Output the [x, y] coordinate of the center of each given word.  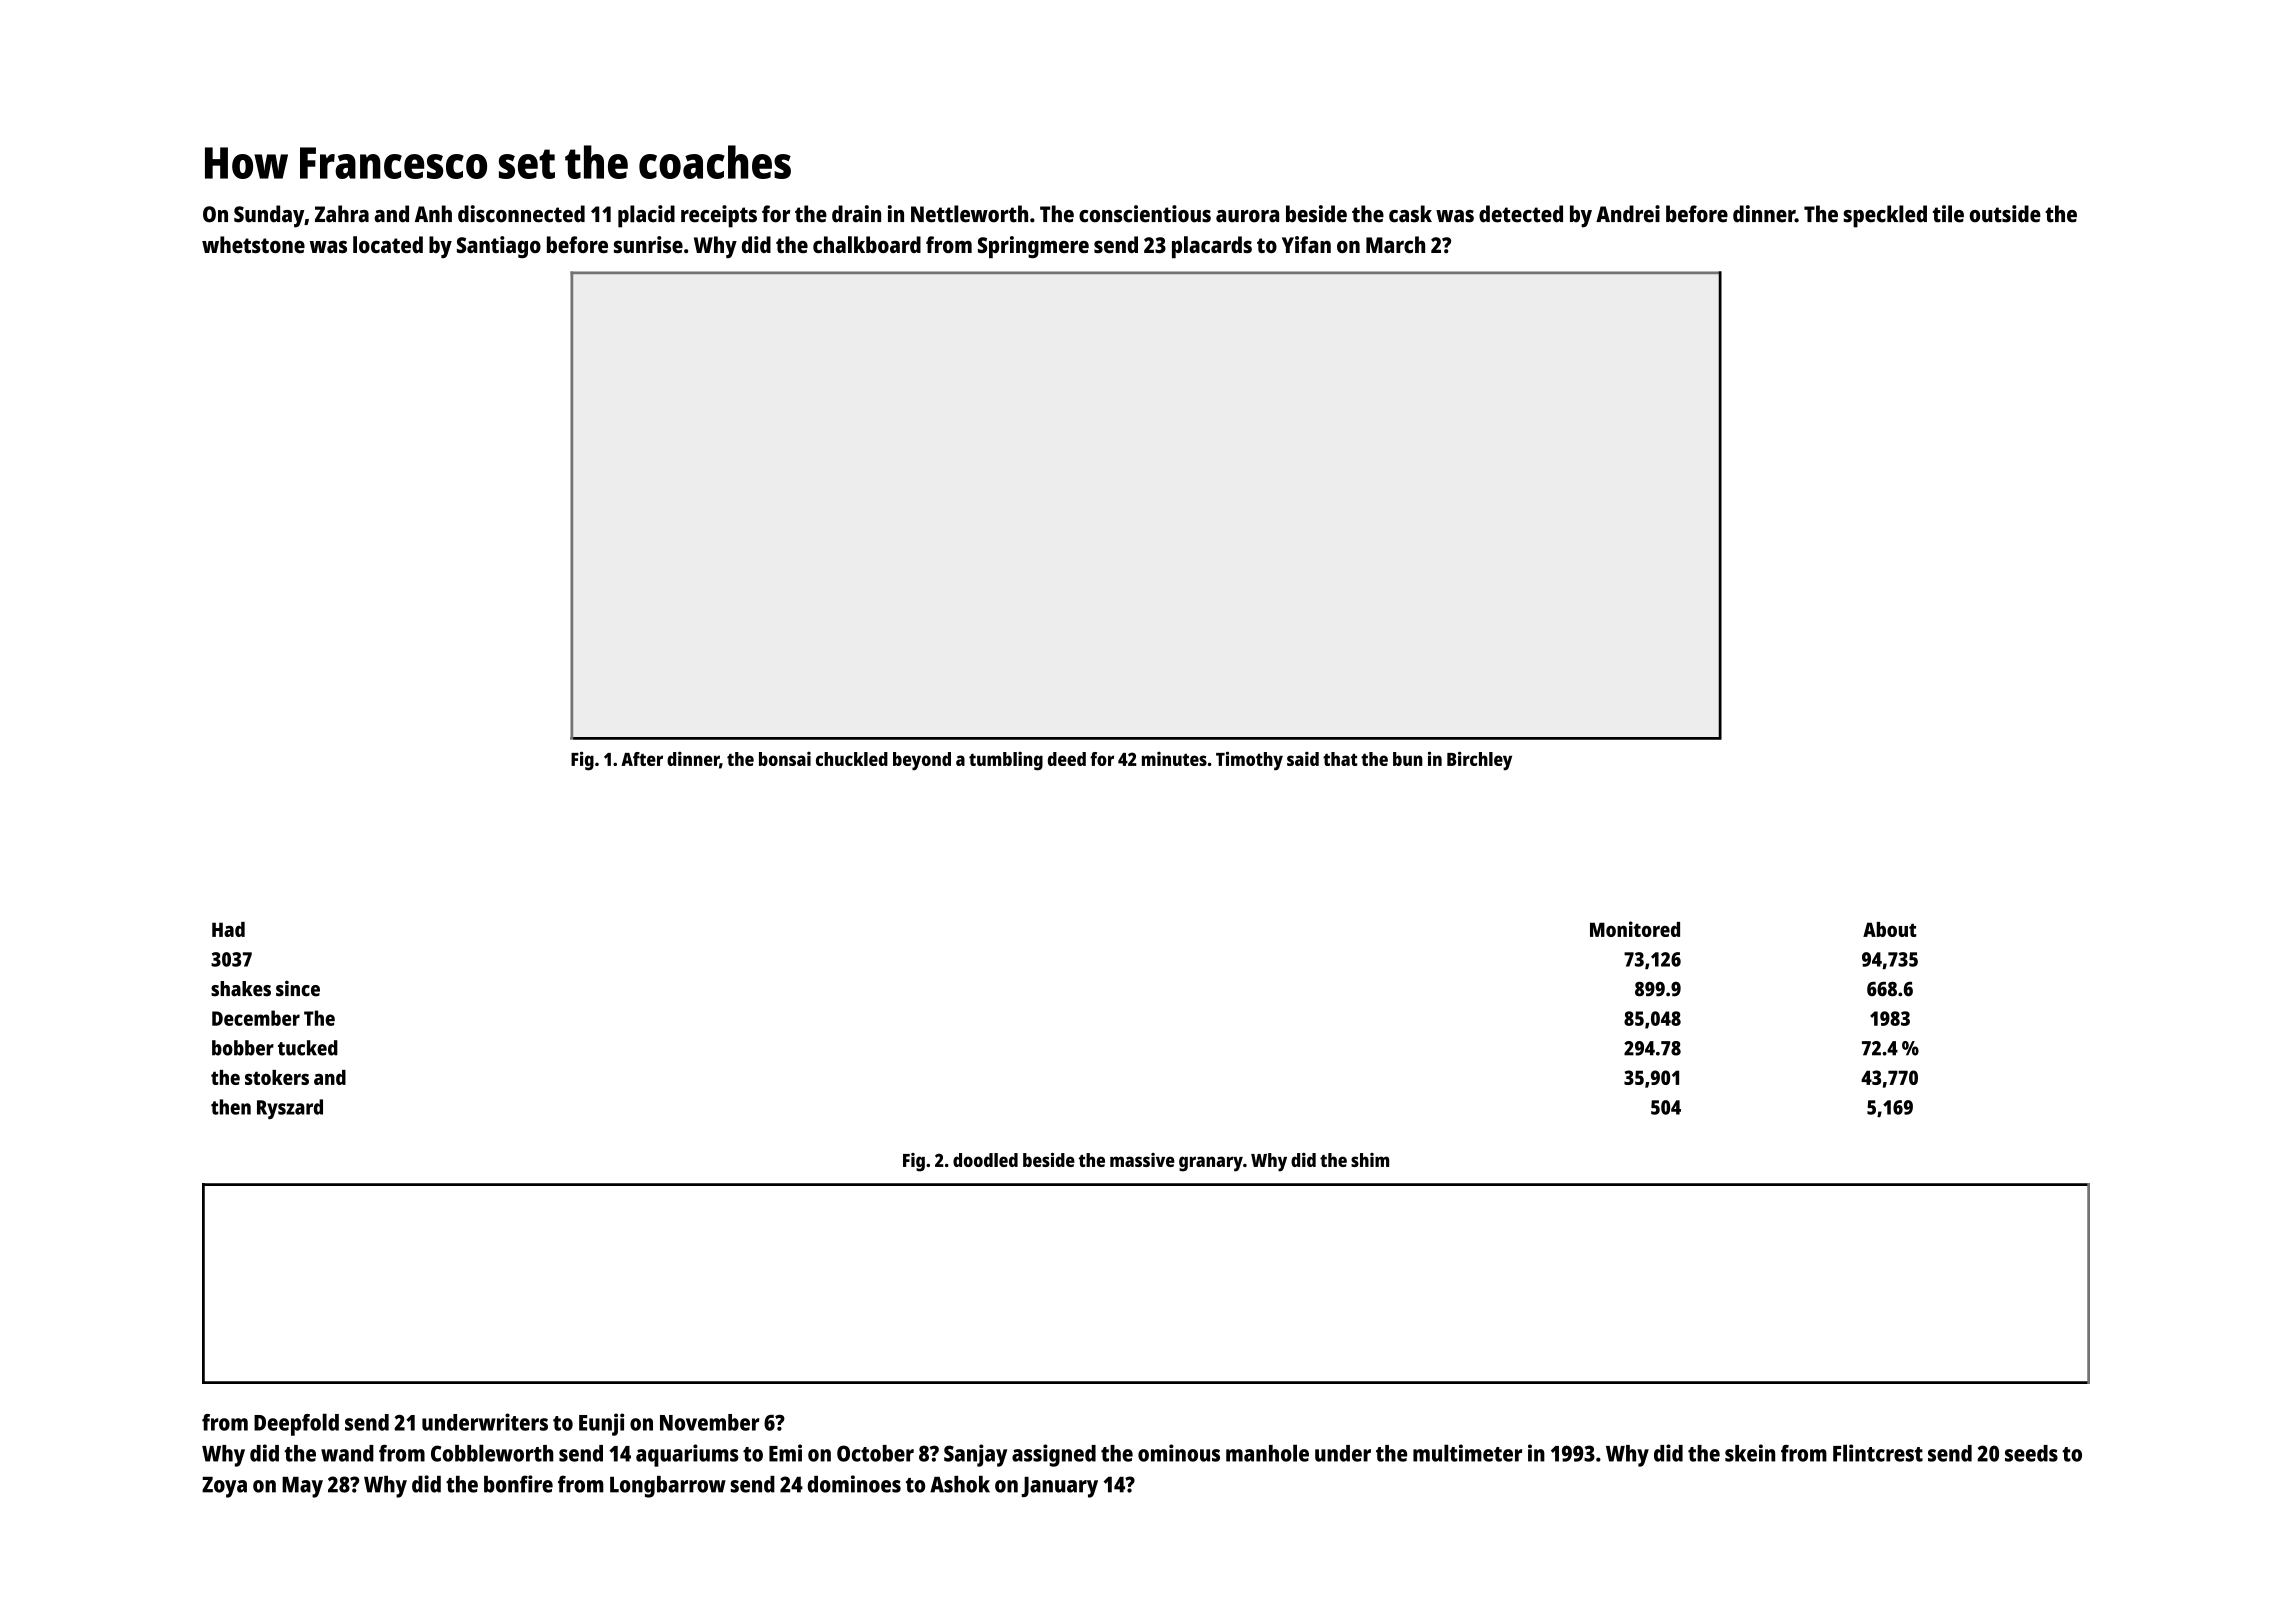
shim [1370, 1160]
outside [2005, 214]
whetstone [253, 244]
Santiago [499, 247]
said [1303, 758]
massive [1142, 1160]
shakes [241, 989]
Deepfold [296, 1424]
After [642, 759]
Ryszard [290, 1109]
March [1395, 244]
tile [1948, 214]
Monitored [1635, 929]
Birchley [1479, 761]
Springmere [1033, 247]
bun [1408, 759]
